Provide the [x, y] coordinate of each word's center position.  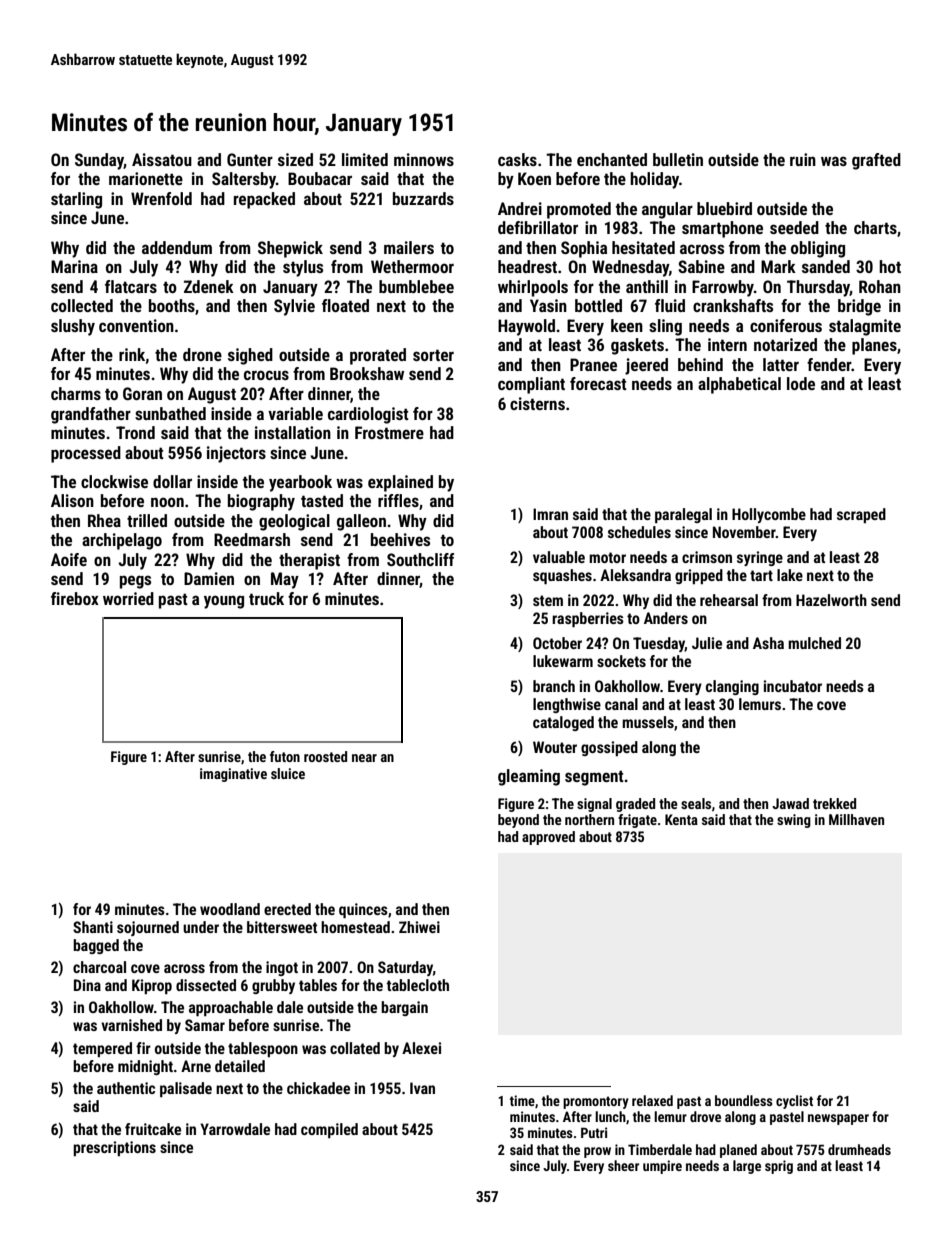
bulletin [678, 159]
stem [548, 600]
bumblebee [416, 286]
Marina [74, 266]
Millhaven [856, 819]
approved [548, 838]
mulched [814, 643]
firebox [75, 598]
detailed [240, 1066]
